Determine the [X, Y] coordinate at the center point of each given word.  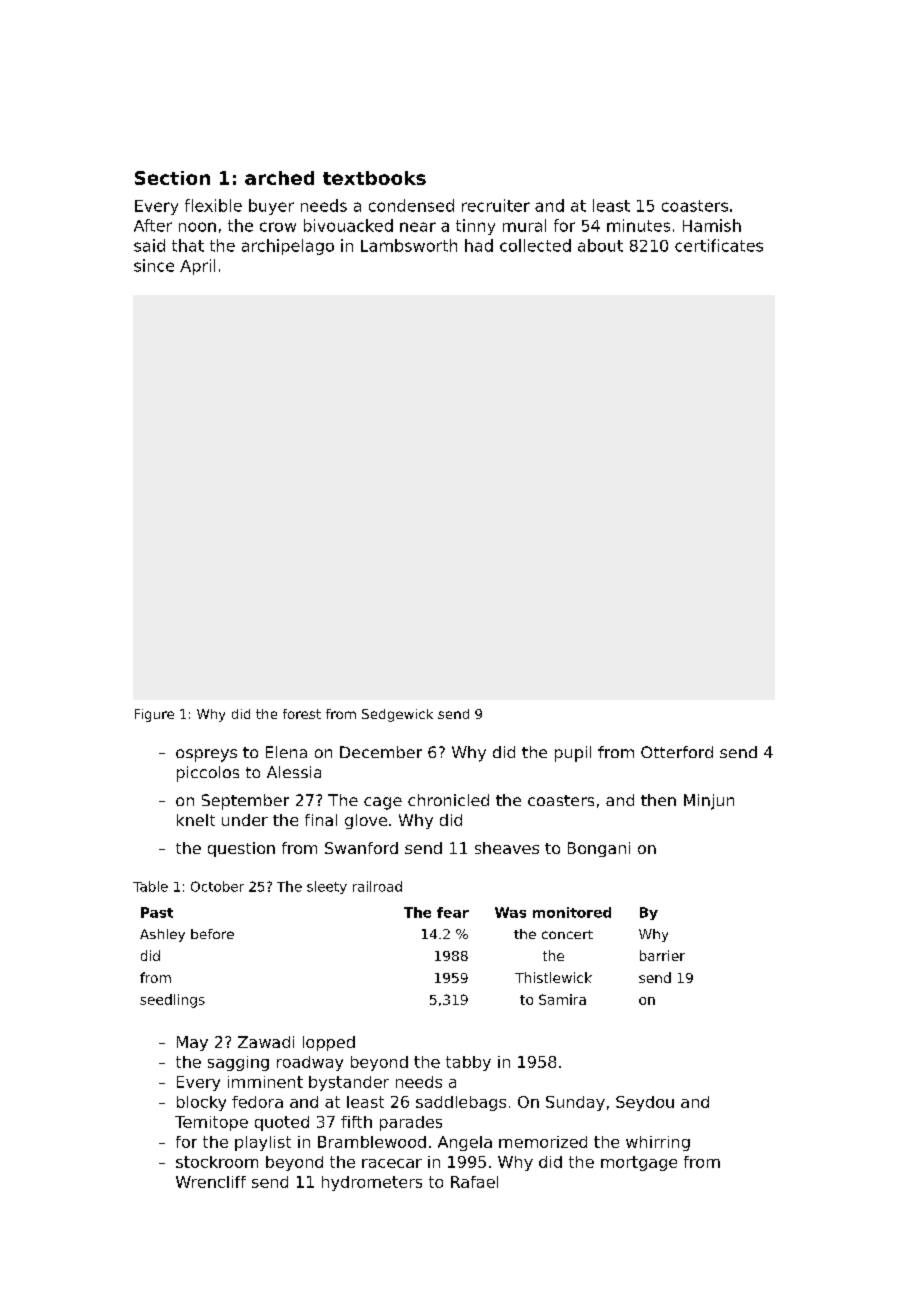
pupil [573, 754]
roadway [310, 1063]
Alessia [294, 772]
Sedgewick [397, 715]
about [600, 245]
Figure [154, 715]
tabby [468, 1063]
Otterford [677, 752]
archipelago [288, 247]
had [479, 245]
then [658, 800]
